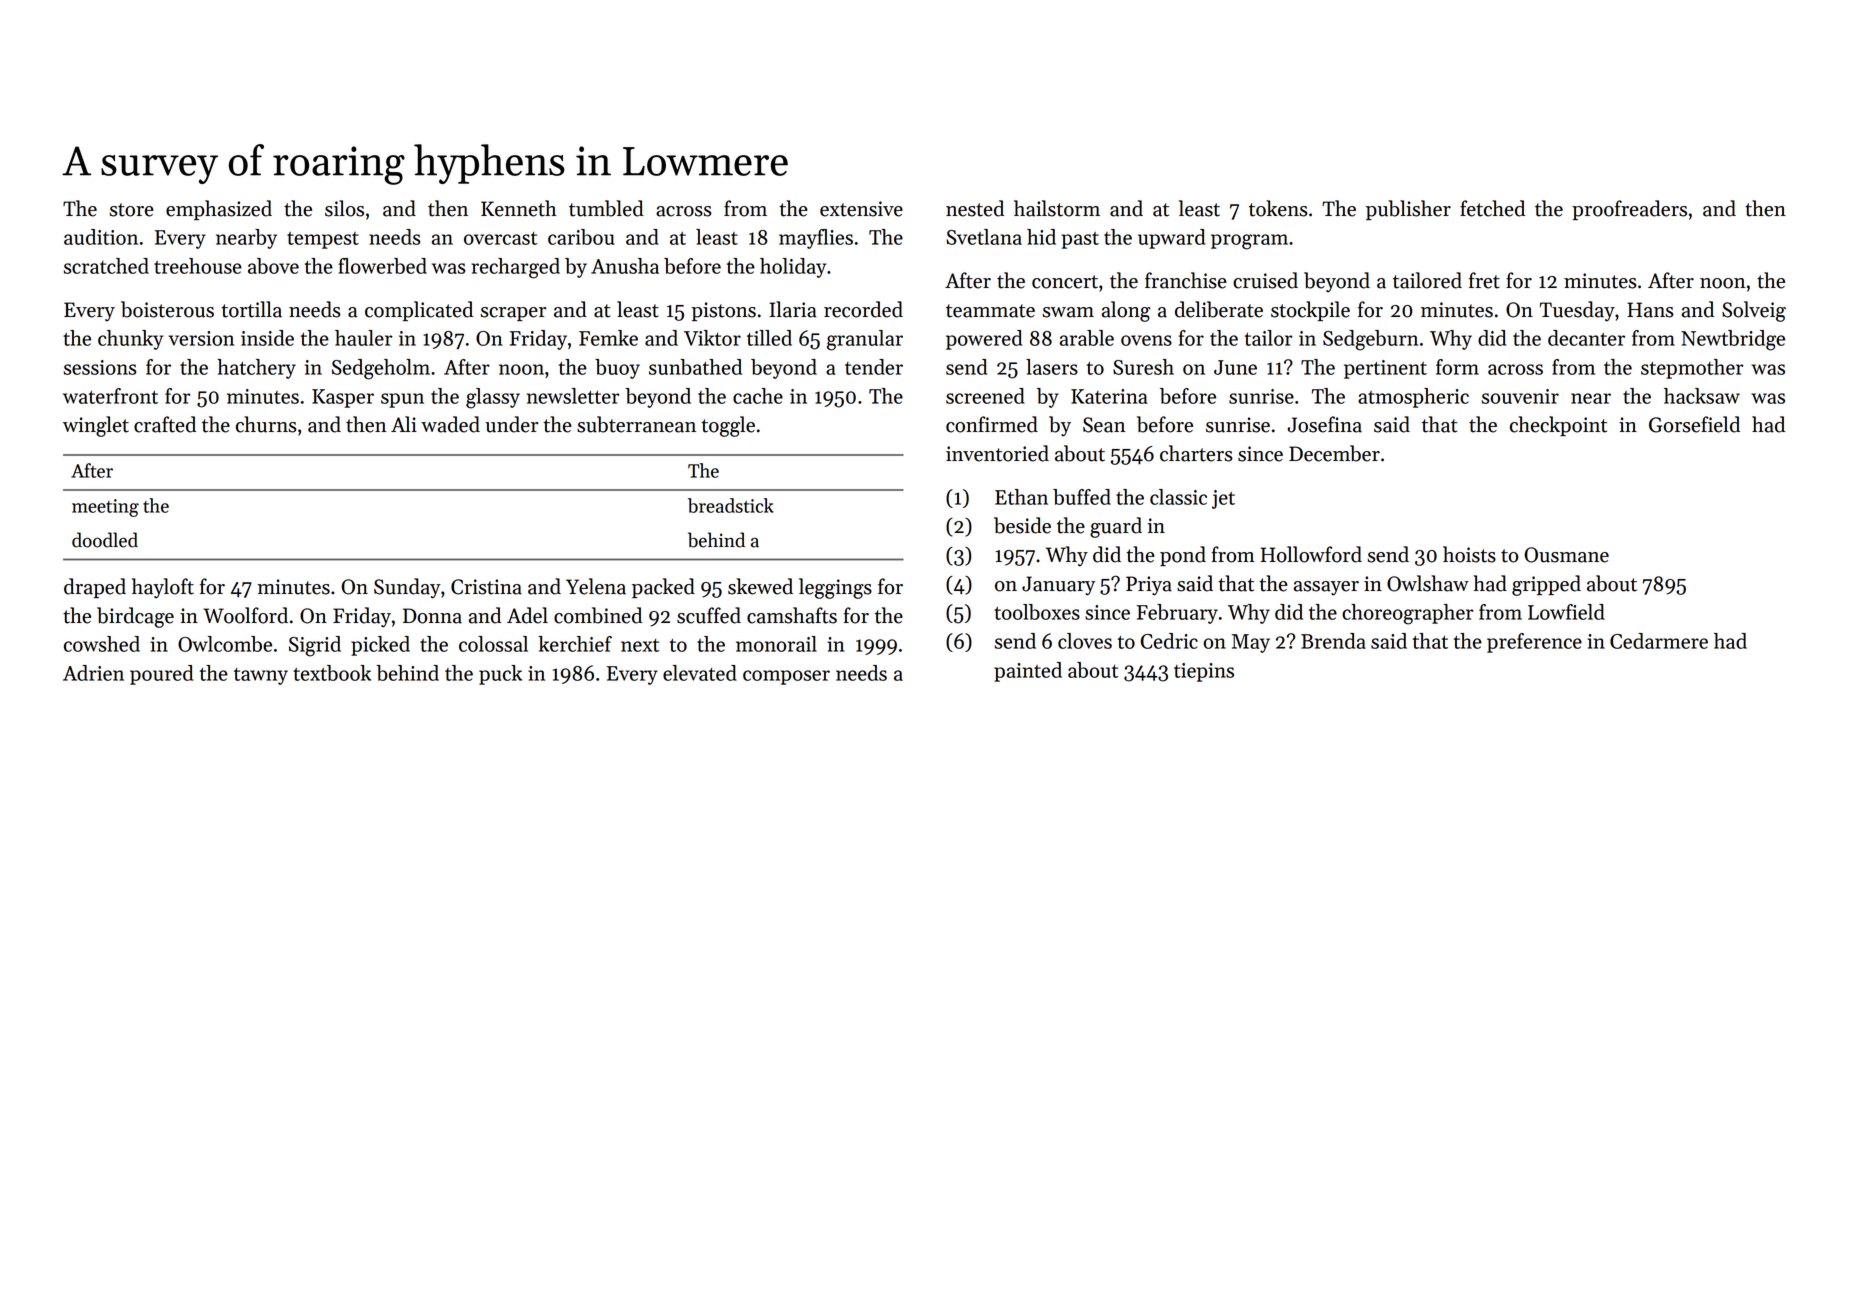 This screenshot has height=1307, width=1849. I want to click on Ousmane, so click(1566, 555).
